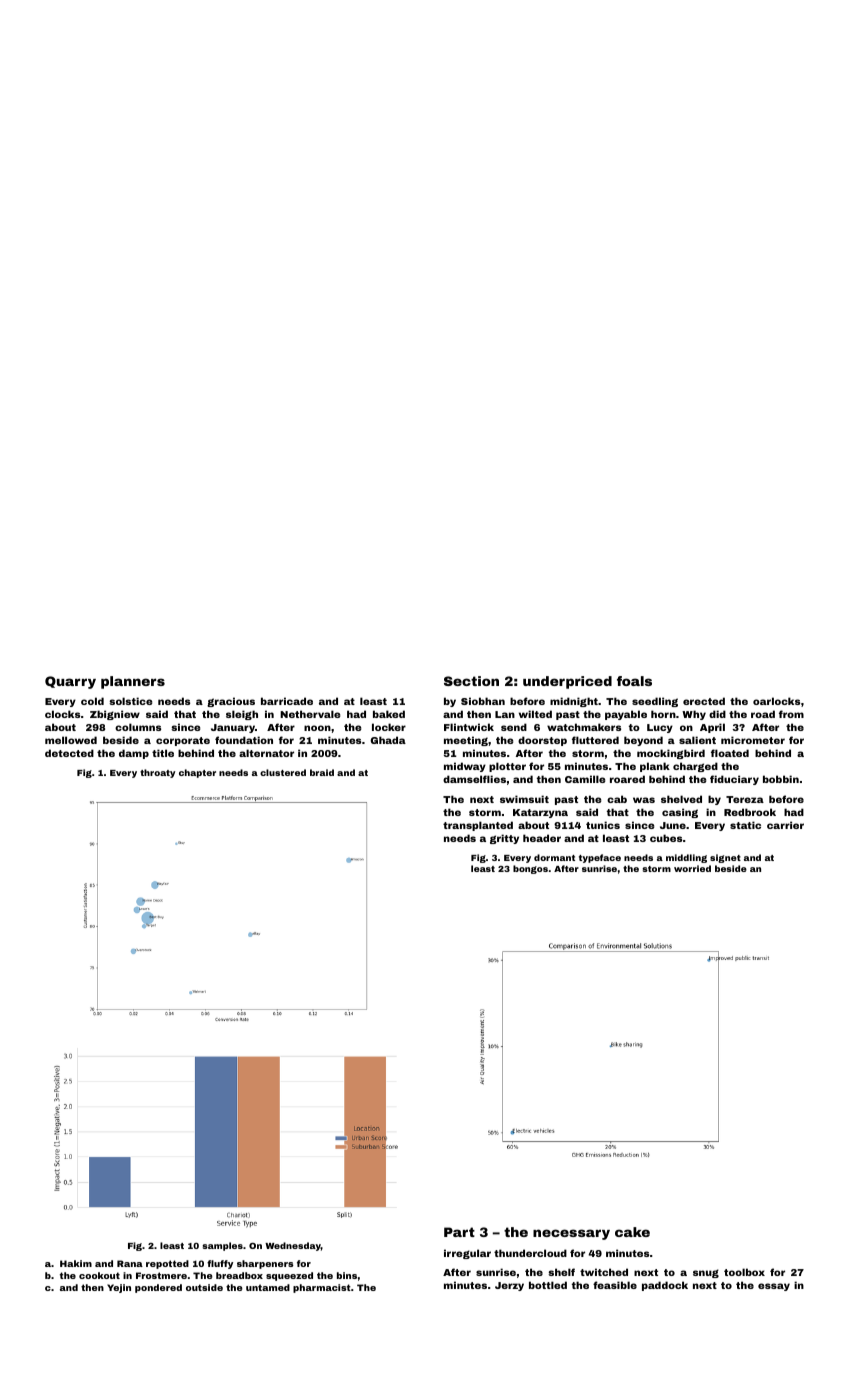 The height and width of the page is (1400, 849). Describe the element at coordinates (692, 868) in the page. I see `worried` at that location.
